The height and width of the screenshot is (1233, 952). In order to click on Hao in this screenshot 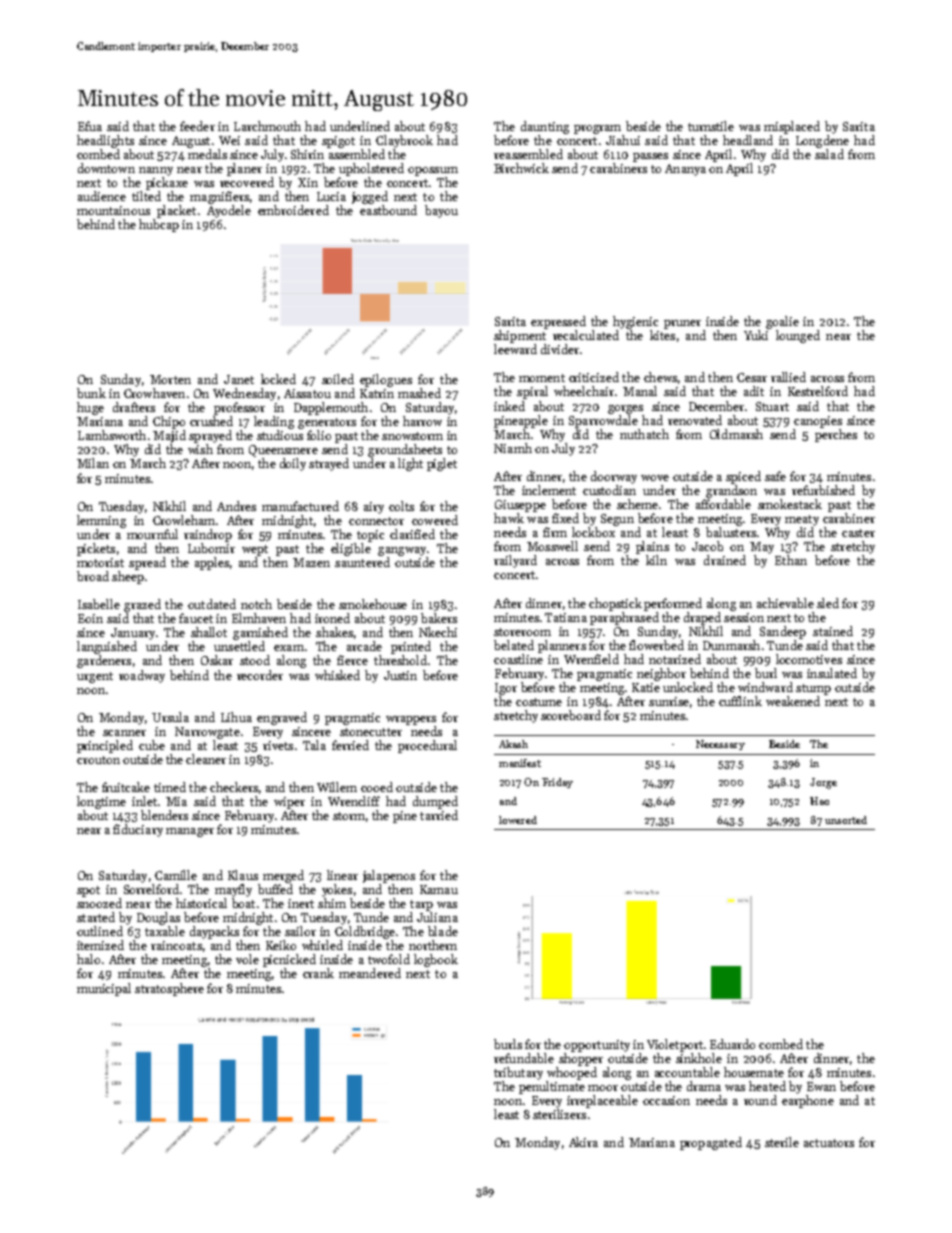, I will do `click(819, 801)`.
